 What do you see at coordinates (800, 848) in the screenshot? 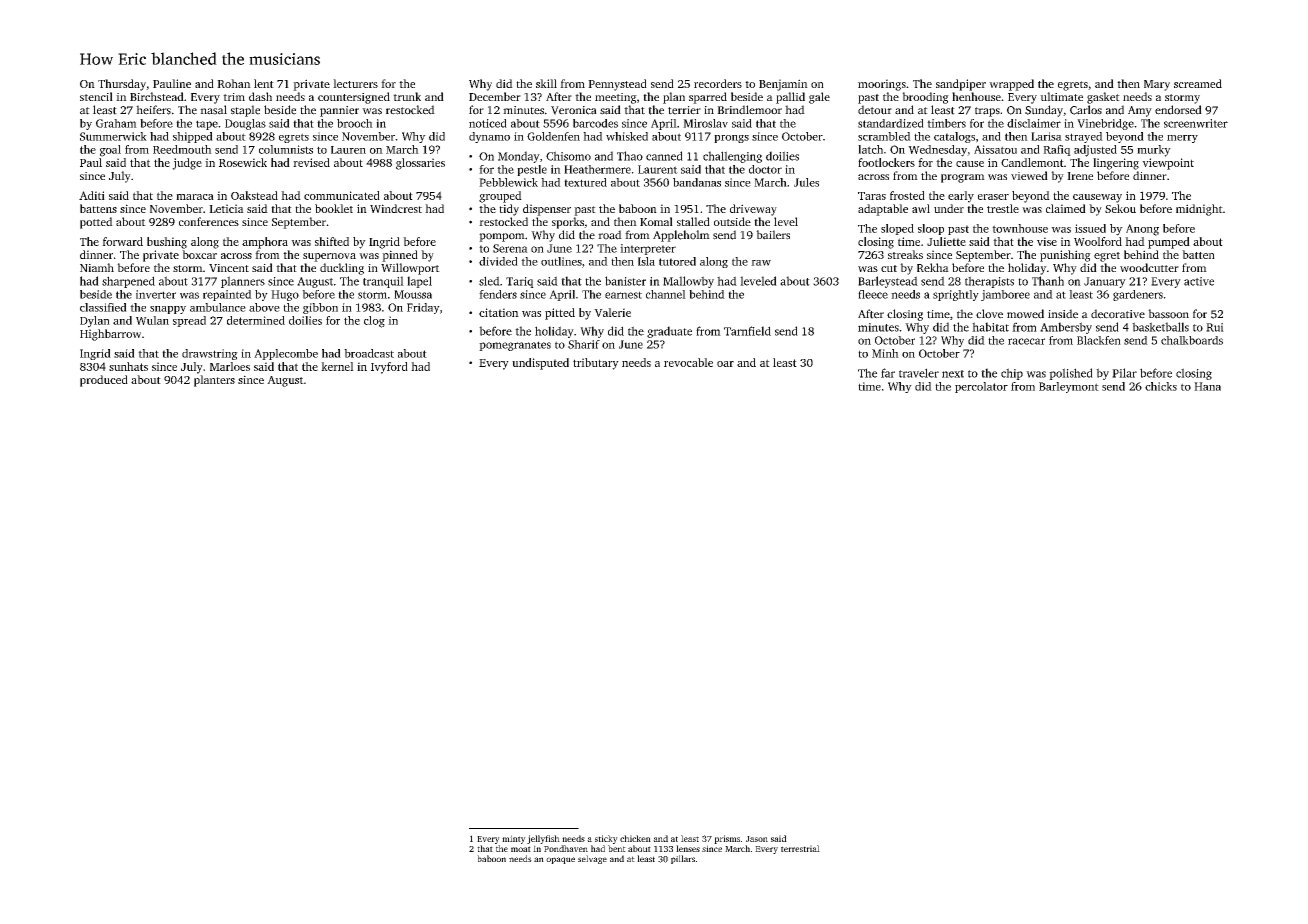
I see `terrestrial` at bounding box center [800, 848].
